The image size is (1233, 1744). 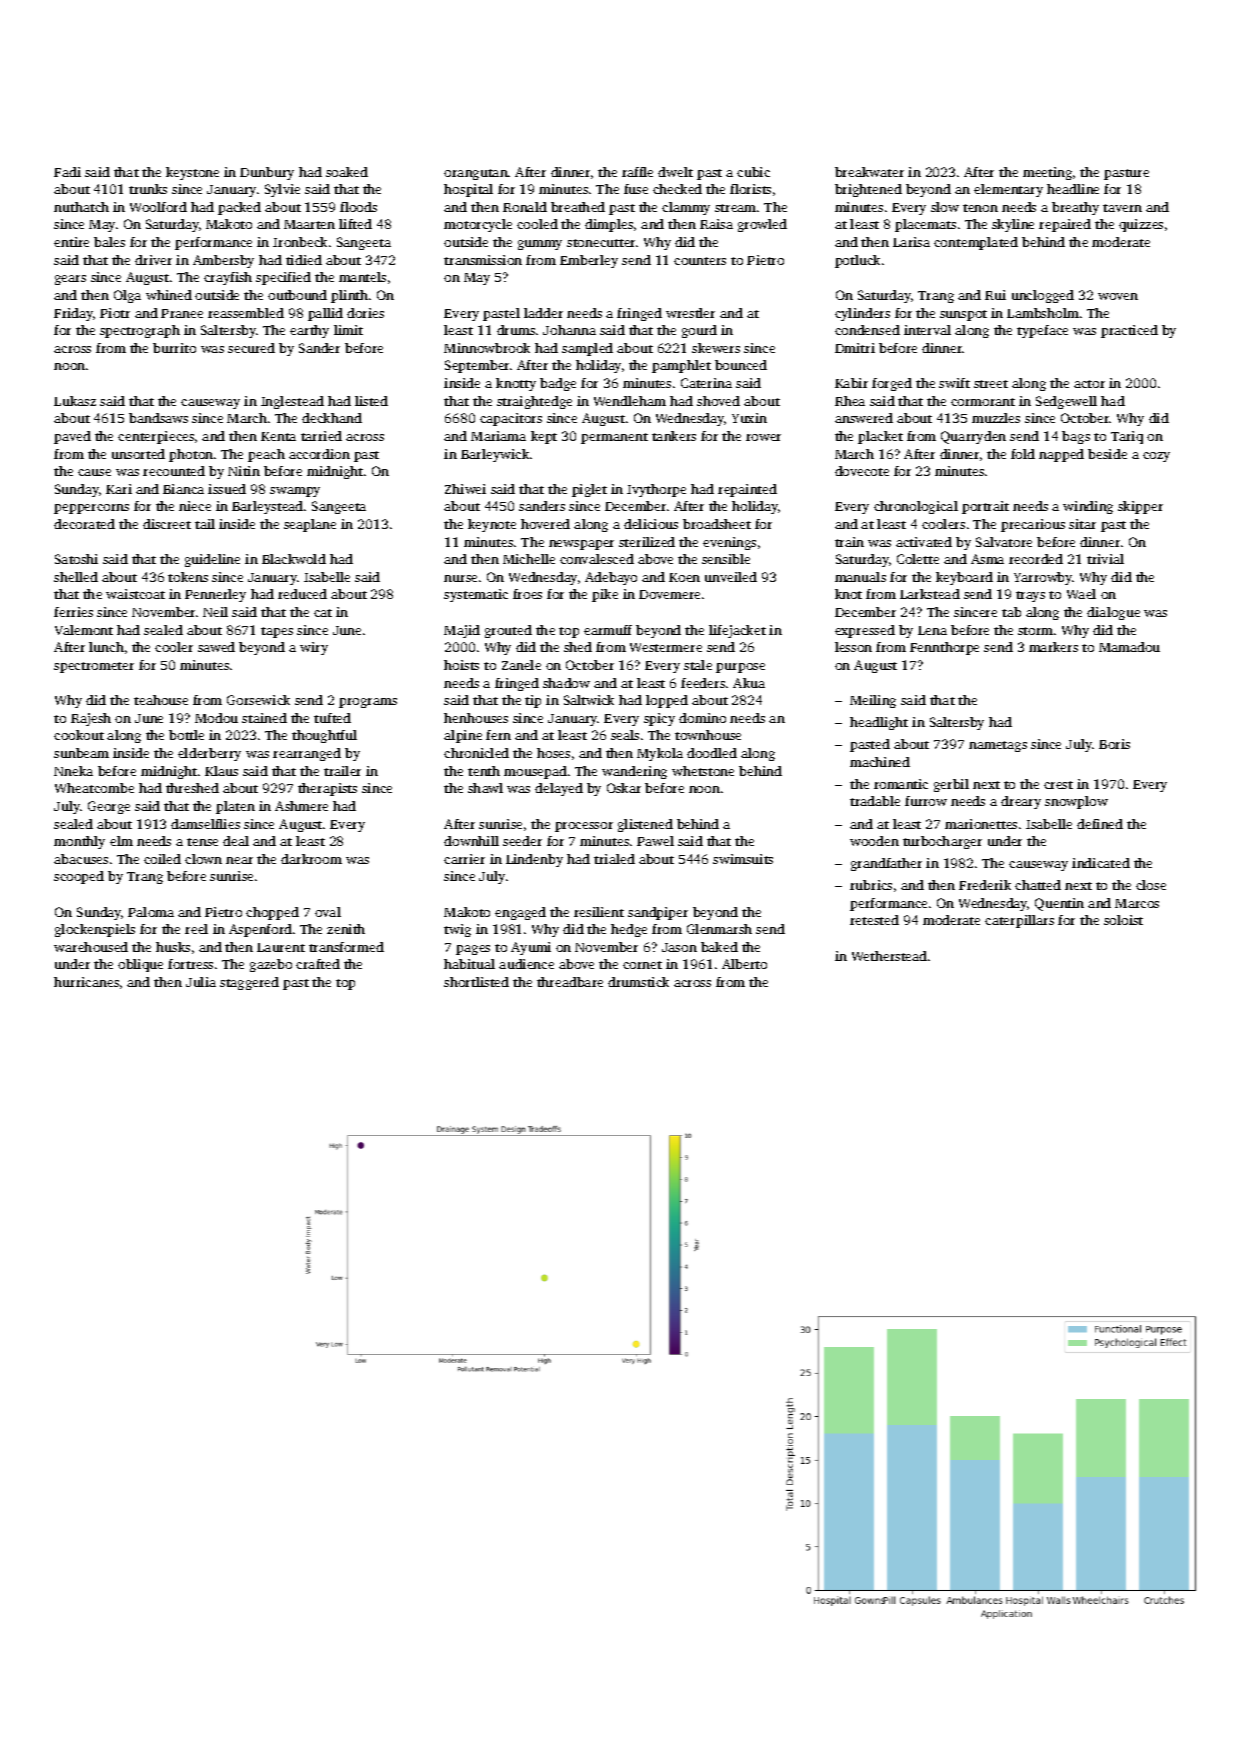 What do you see at coordinates (729, 543) in the screenshot?
I see `evenings` at bounding box center [729, 543].
